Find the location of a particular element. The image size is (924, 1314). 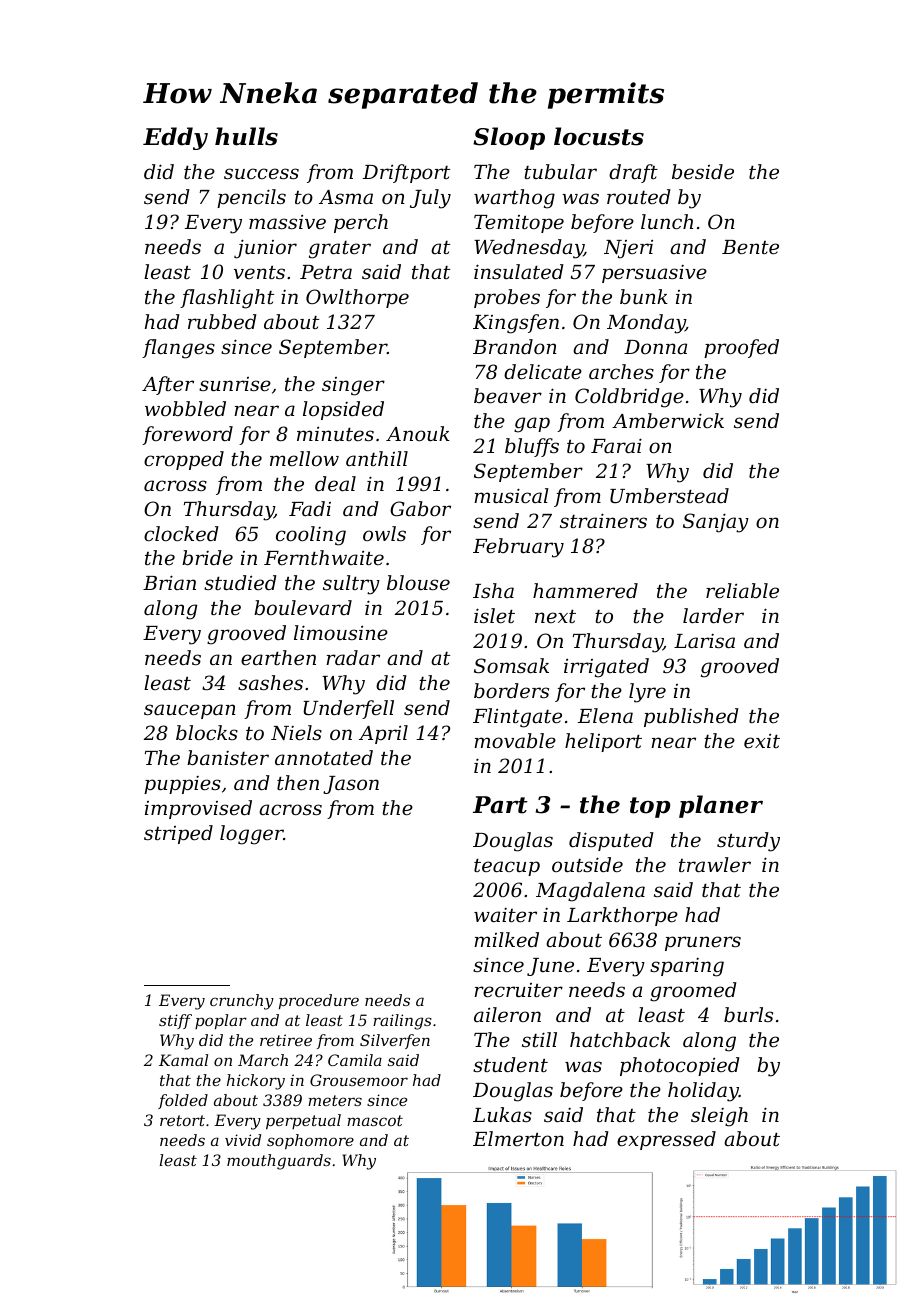

student is located at coordinates (510, 1064).
